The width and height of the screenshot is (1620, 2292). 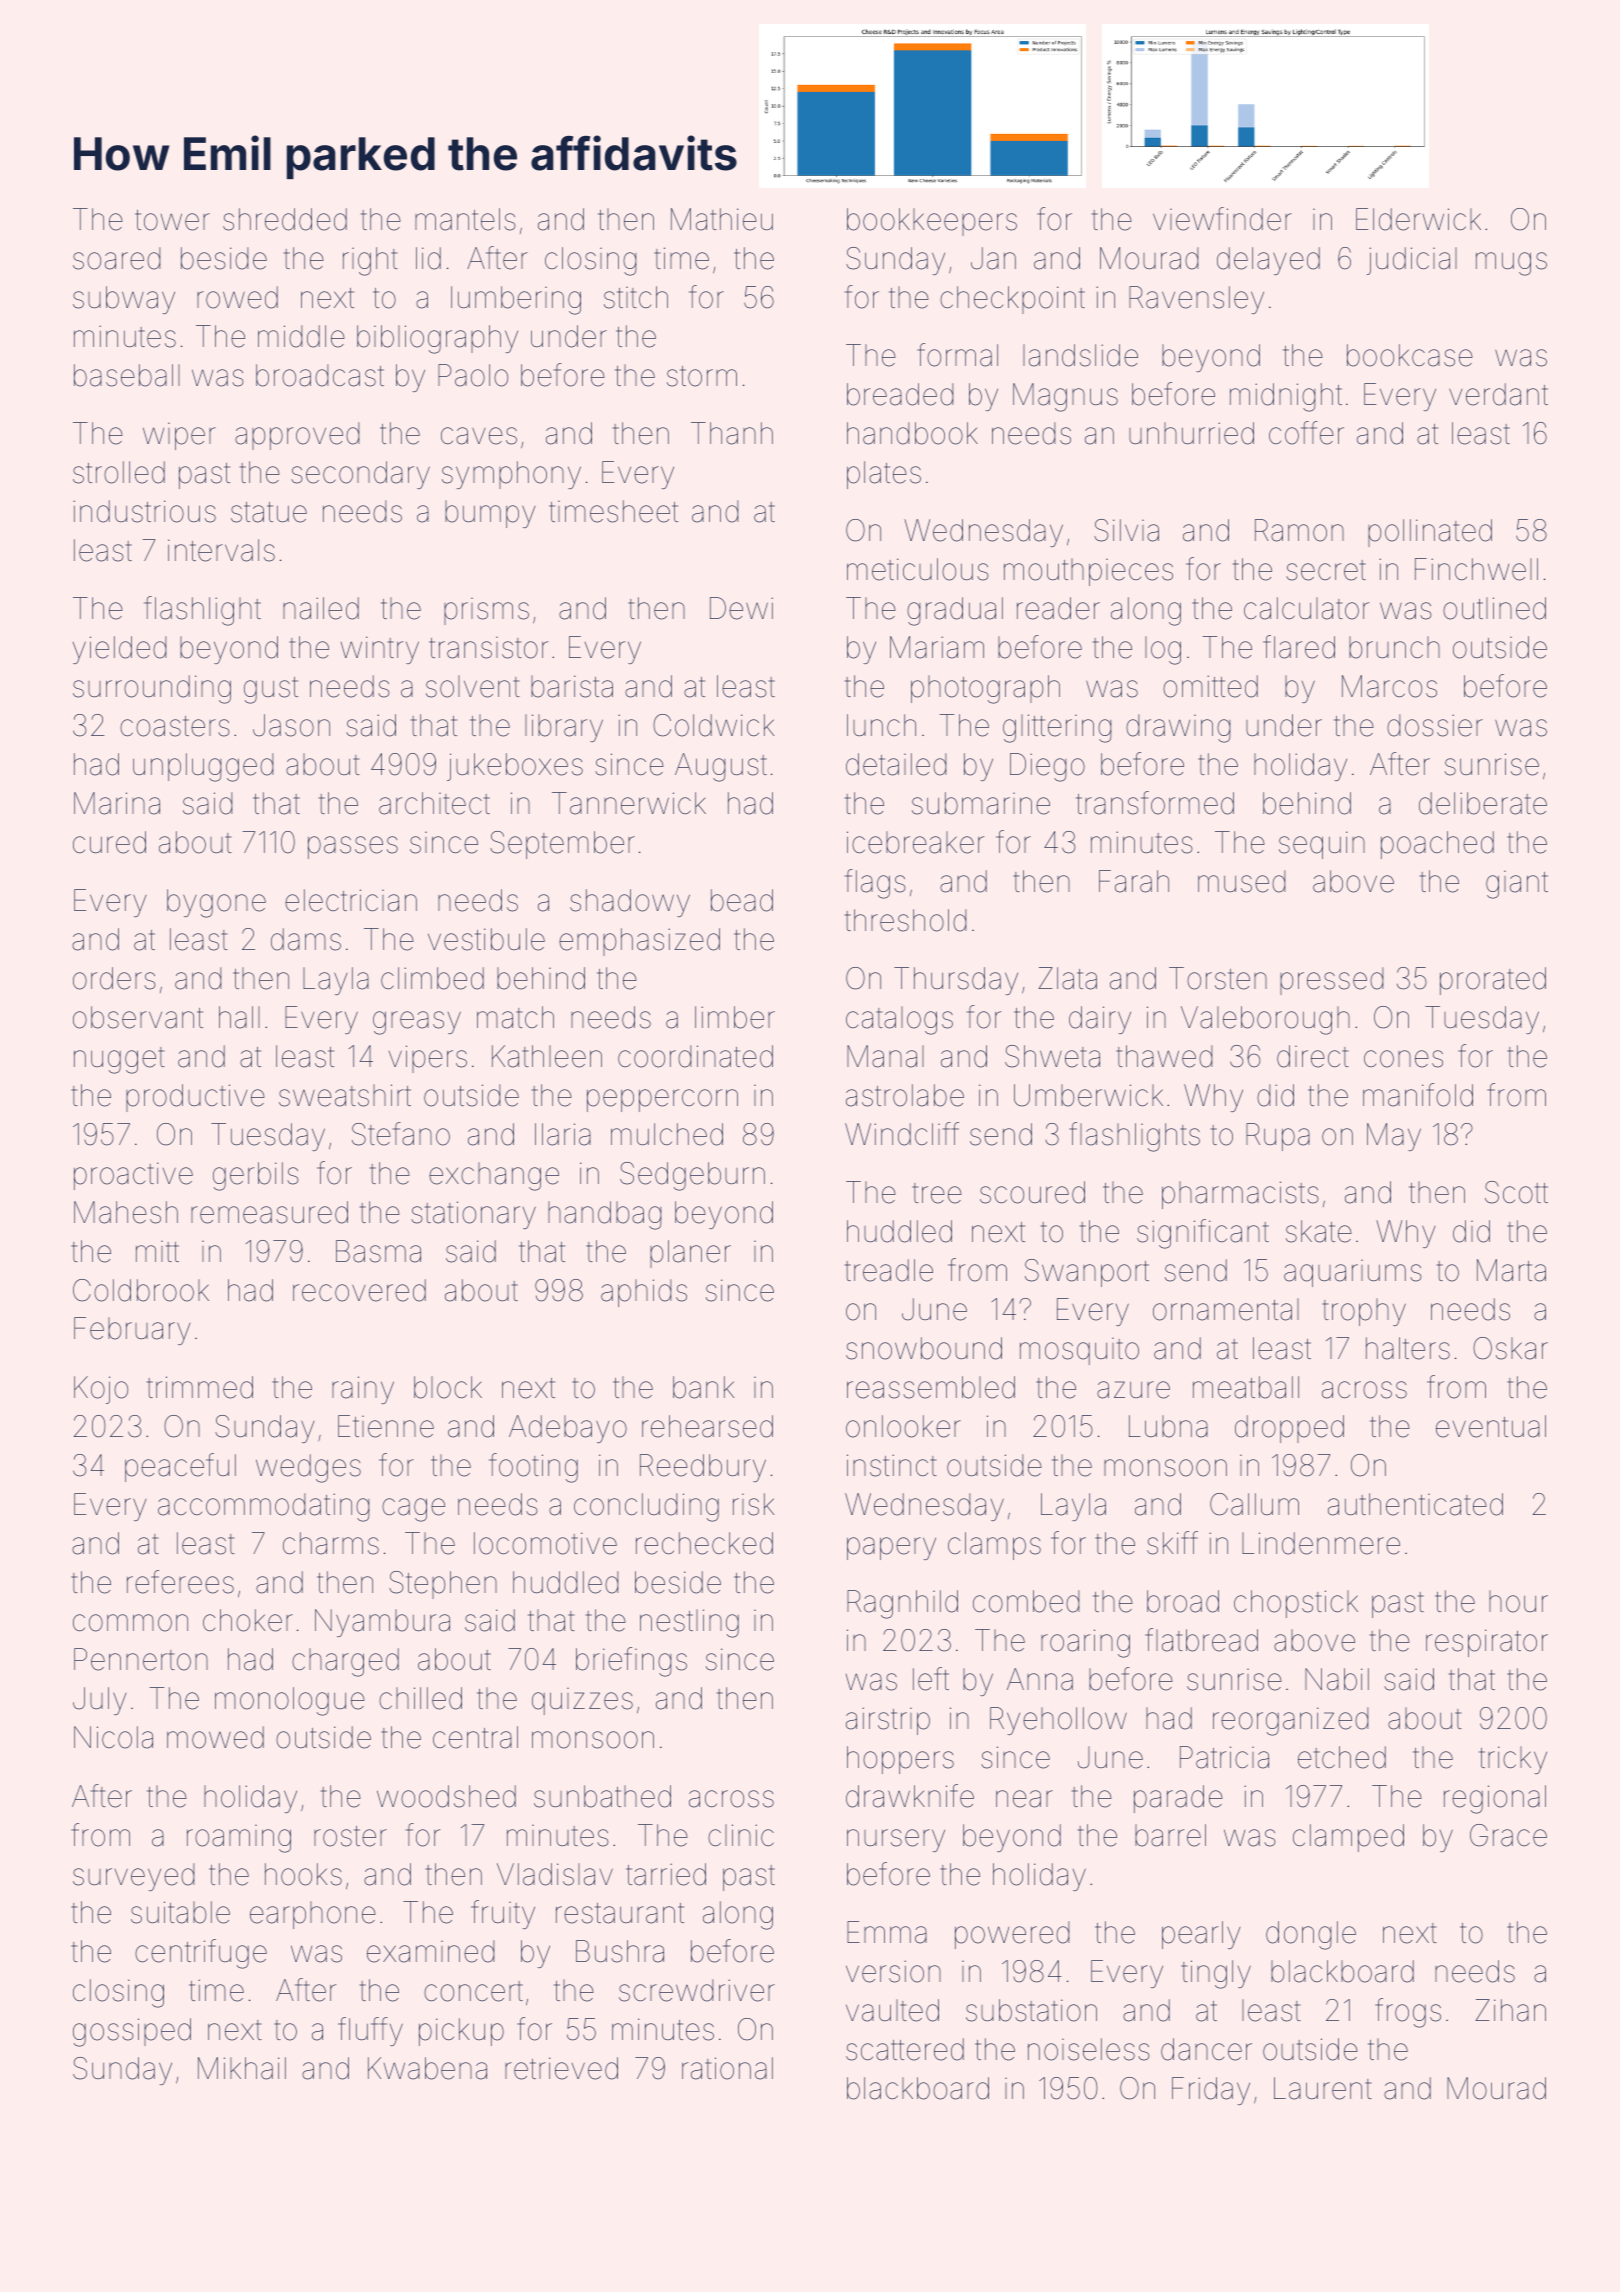 I want to click on handbag, so click(x=605, y=1215).
